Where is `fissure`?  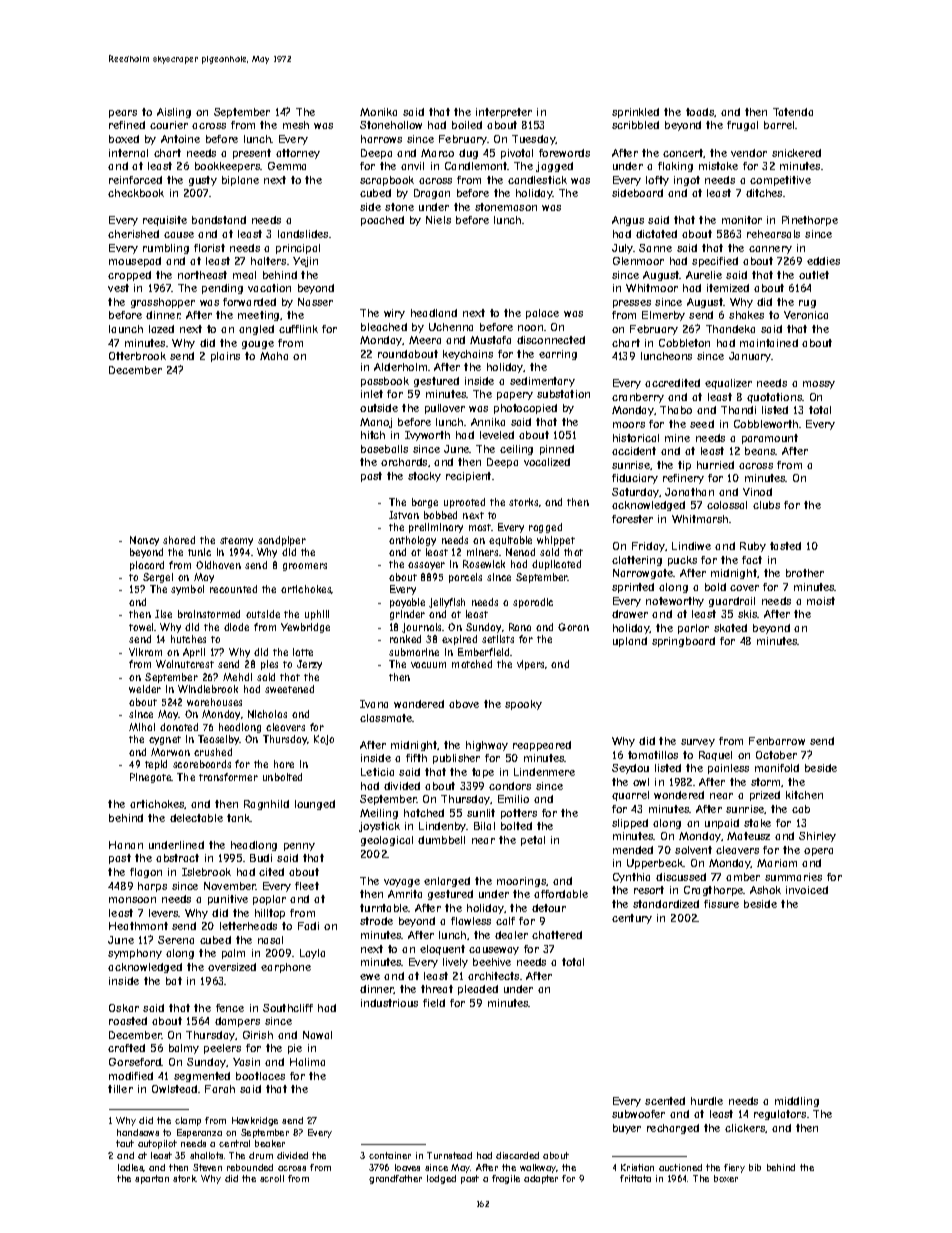
fissure is located at coordinates (721, 904).
